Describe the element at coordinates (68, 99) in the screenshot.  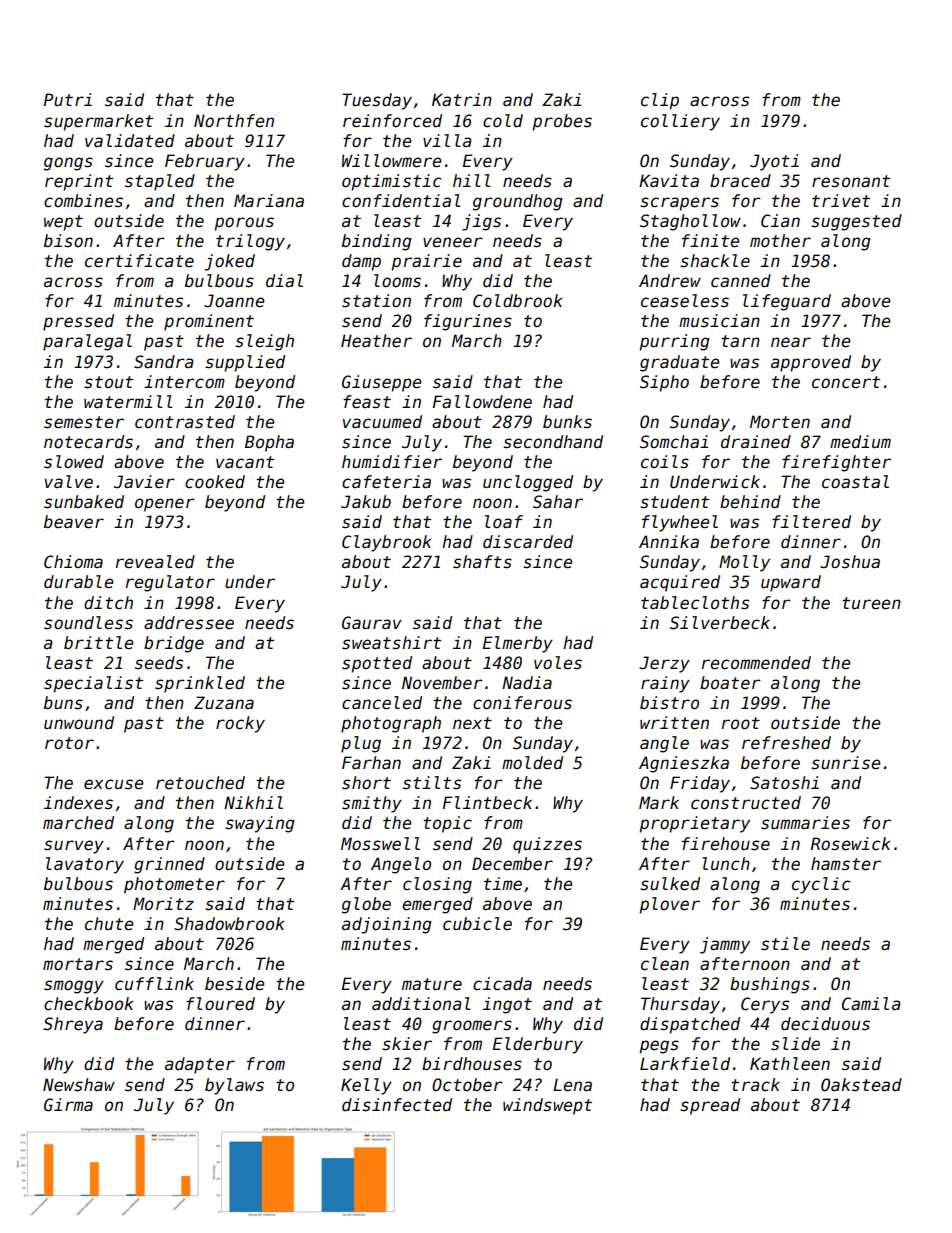
I see `Putri` at that location.
